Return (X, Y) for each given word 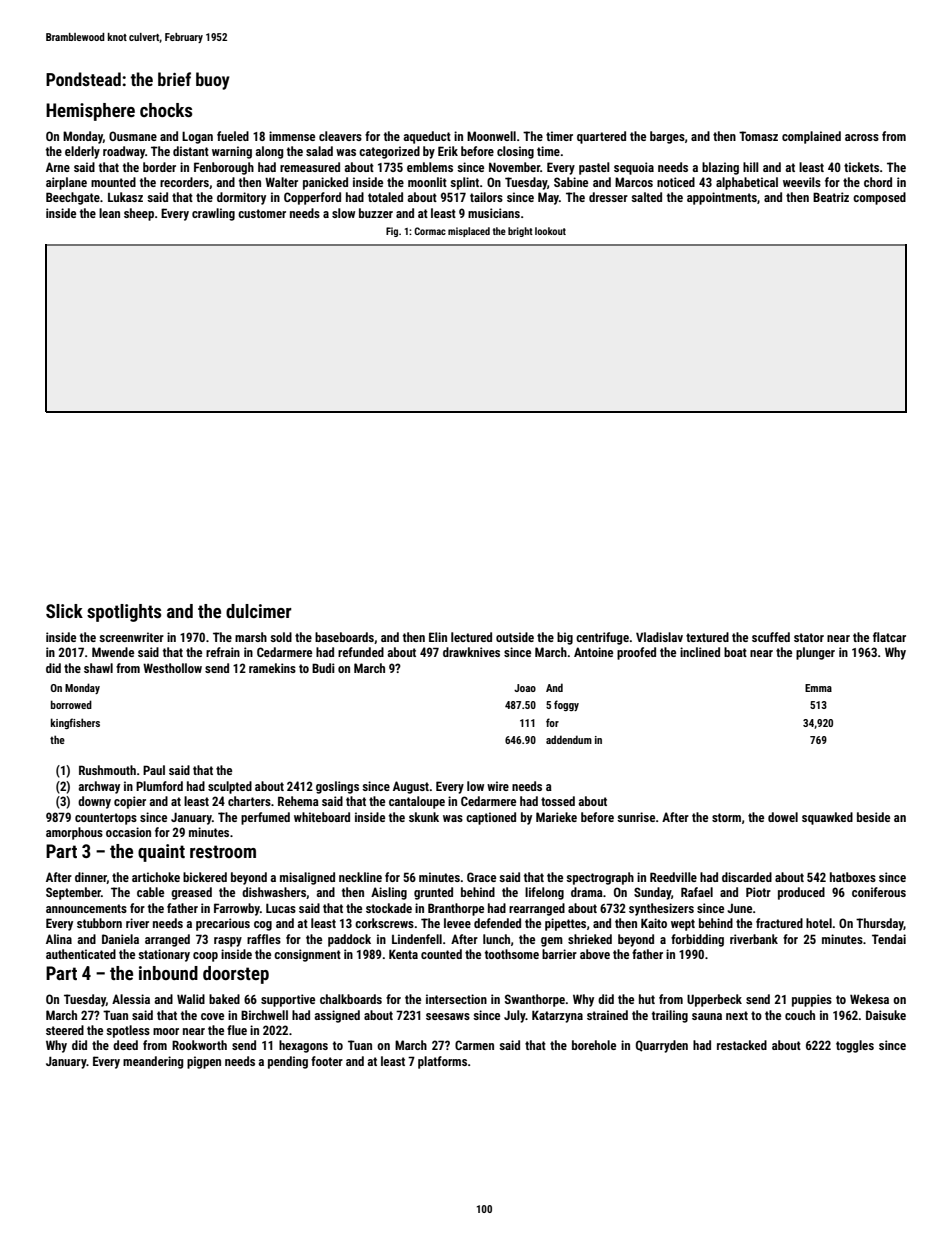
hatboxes (853, 877)
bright (520, 232)
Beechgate (73, 198)
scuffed (771, 637)
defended (497, 923)
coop (205, 957)
